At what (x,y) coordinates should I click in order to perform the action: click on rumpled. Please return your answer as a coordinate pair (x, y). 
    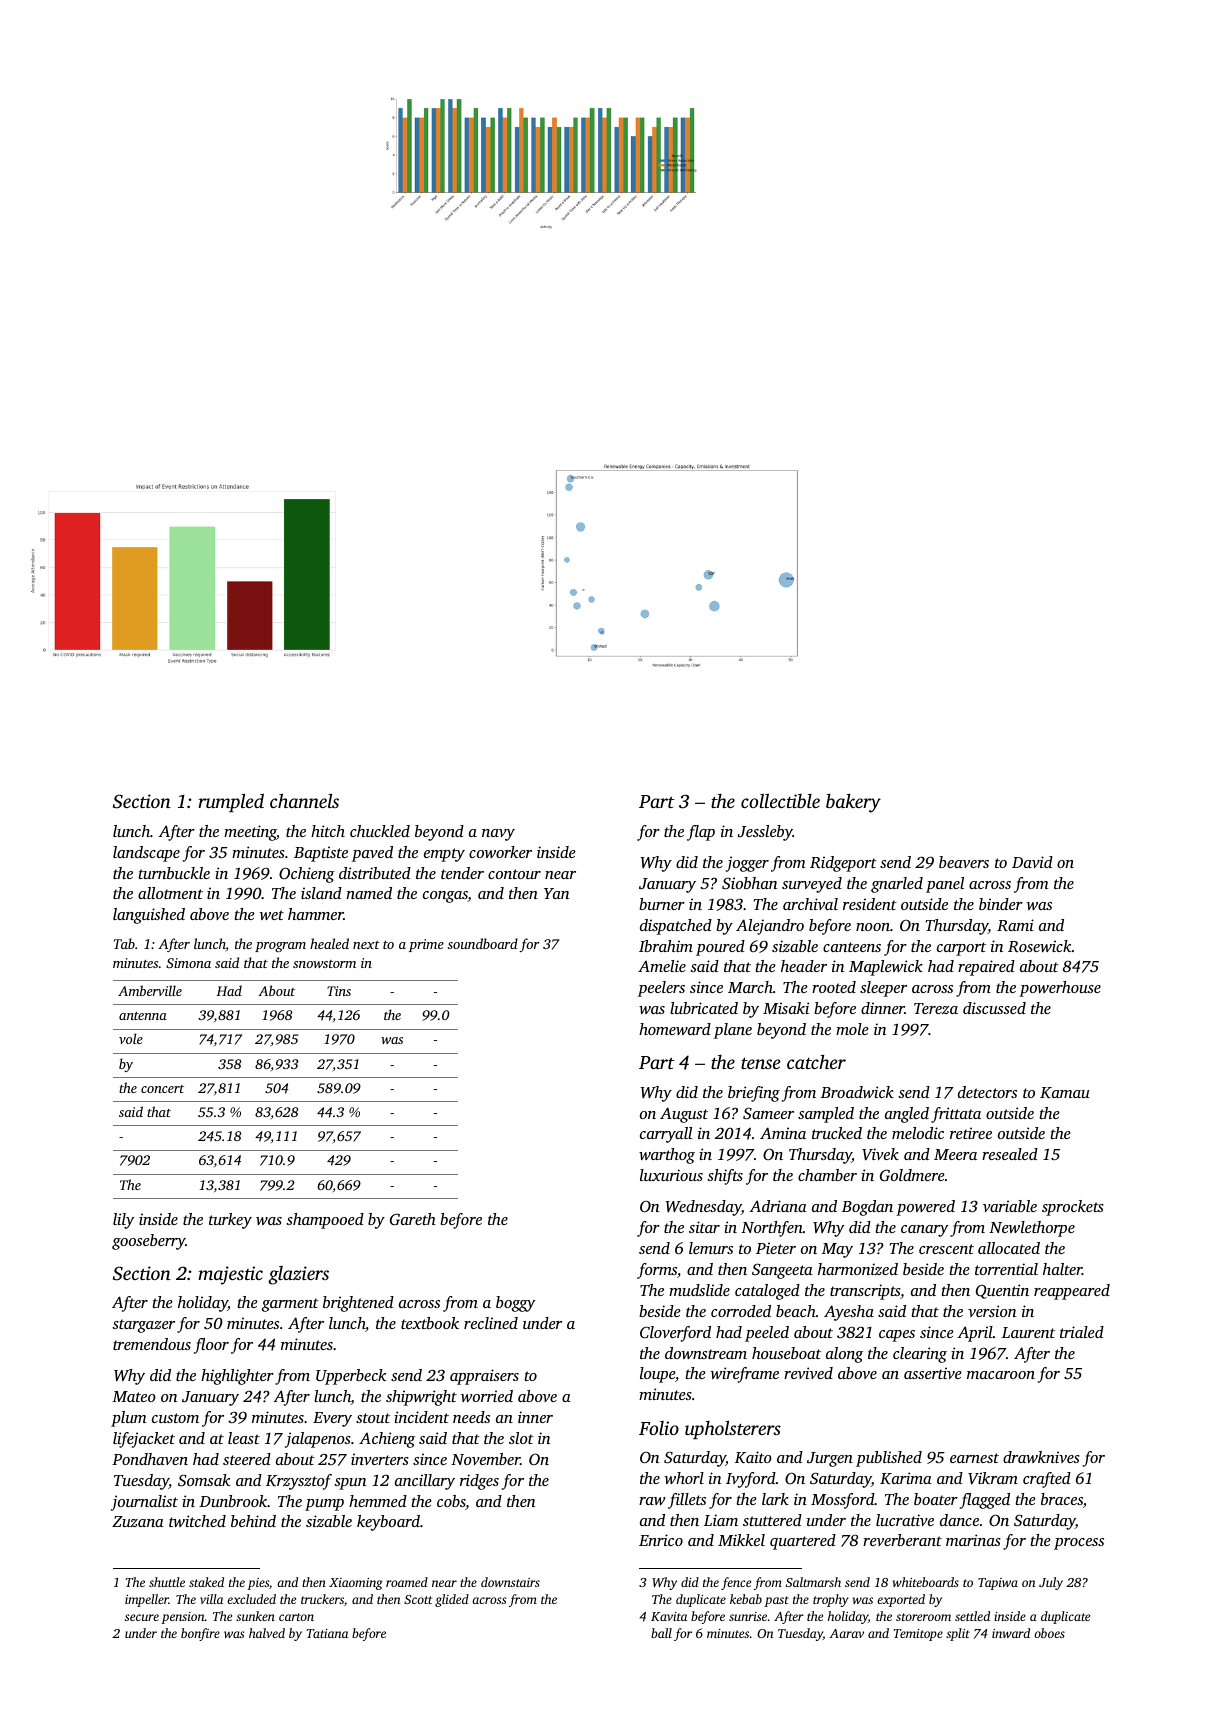
    Looking at the image, I should click on (231, 802).
